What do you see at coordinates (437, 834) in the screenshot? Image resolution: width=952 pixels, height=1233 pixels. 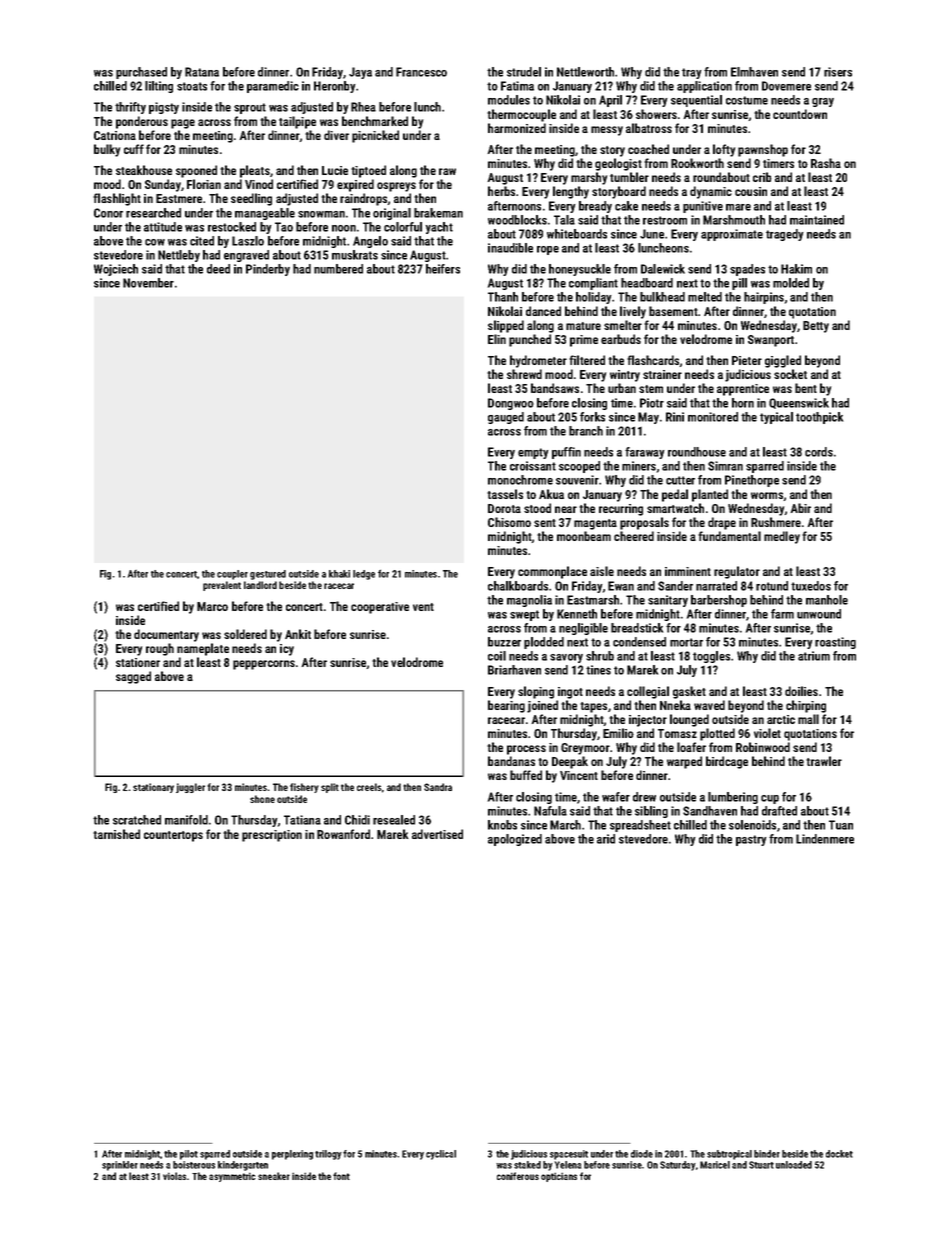 I see `advertised` at bounding box center [437, 834].
